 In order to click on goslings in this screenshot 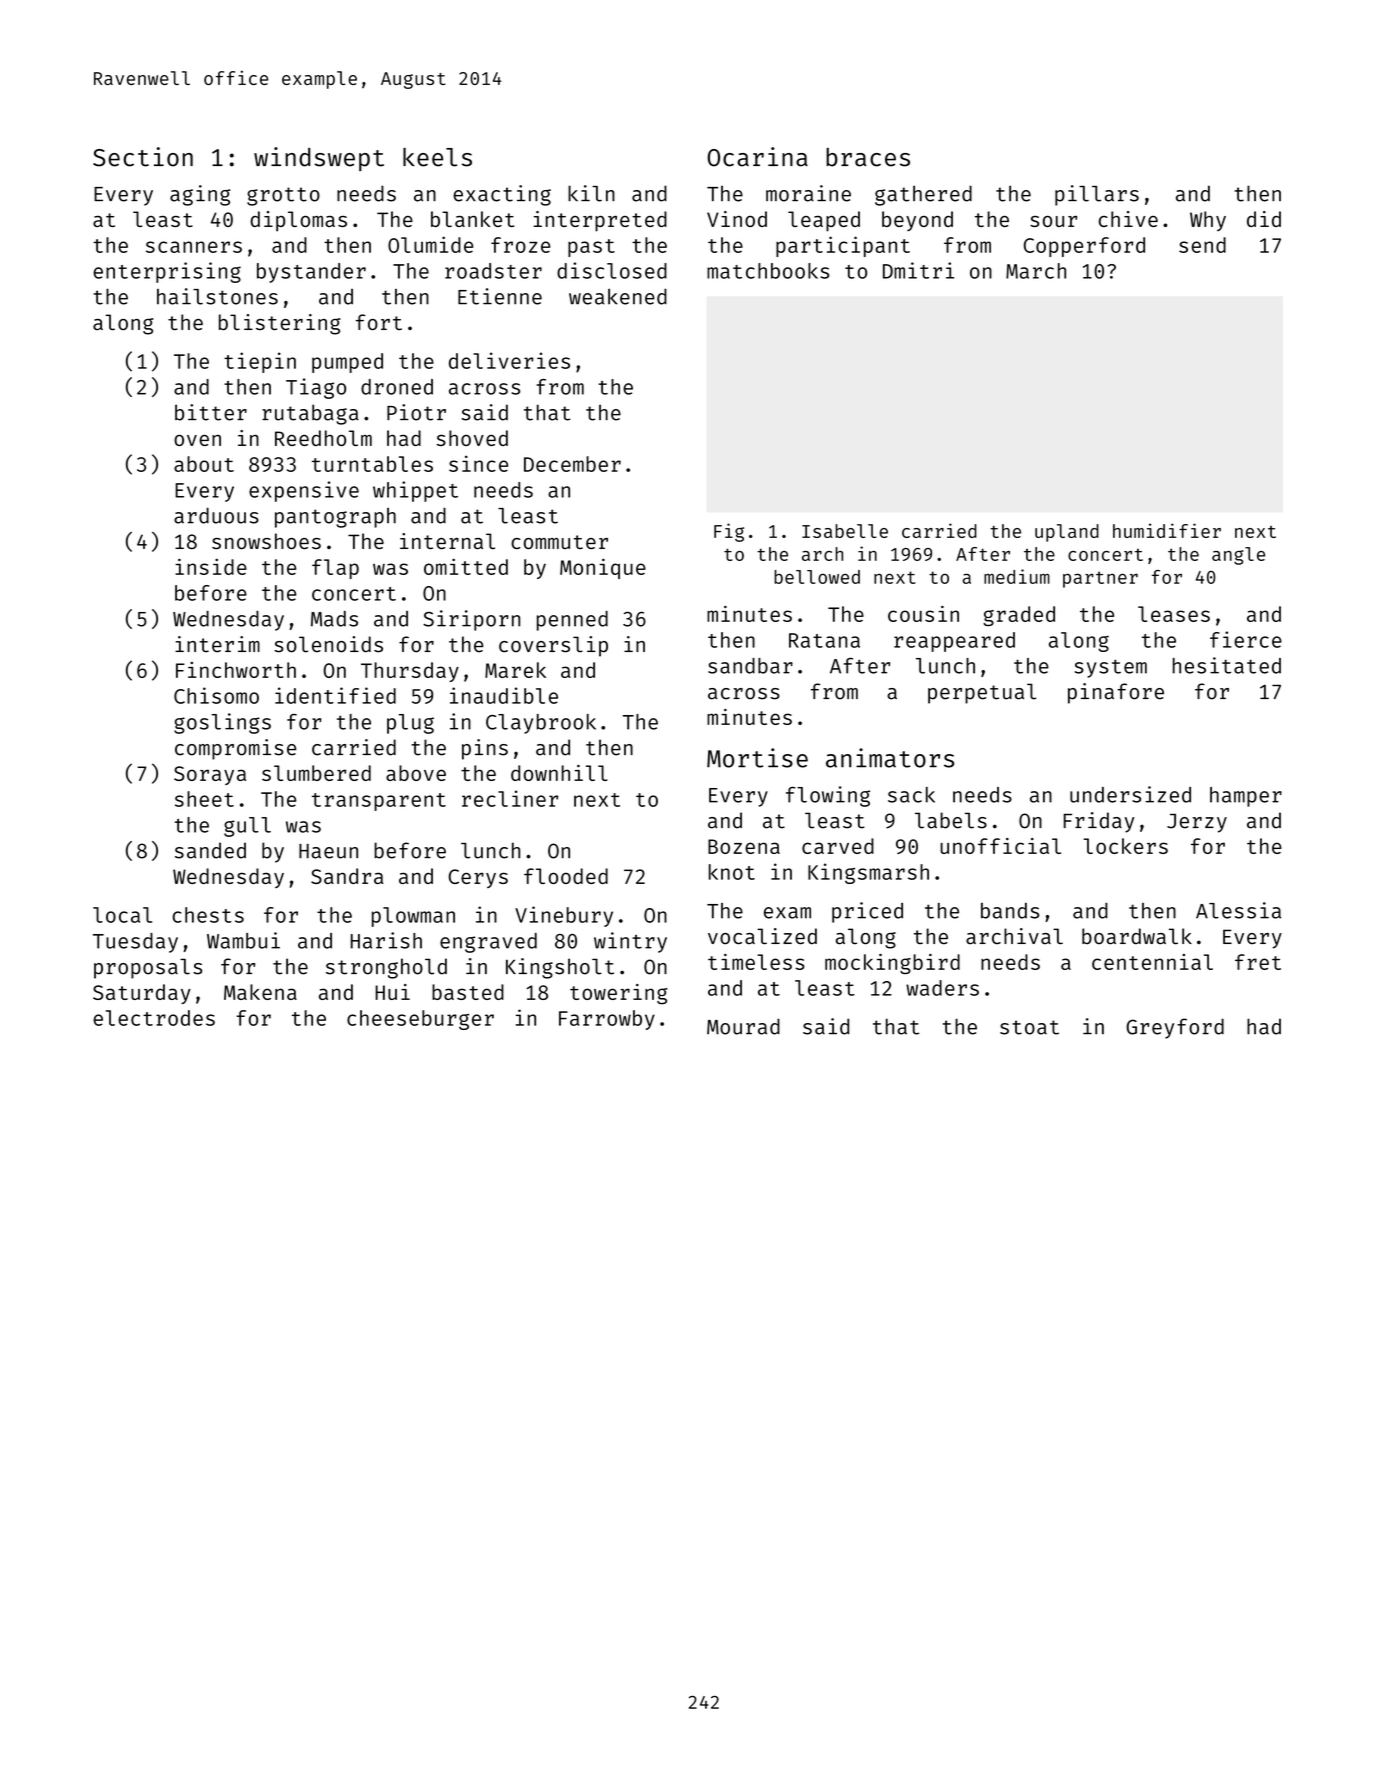, I will do `click(222, 723)`.
